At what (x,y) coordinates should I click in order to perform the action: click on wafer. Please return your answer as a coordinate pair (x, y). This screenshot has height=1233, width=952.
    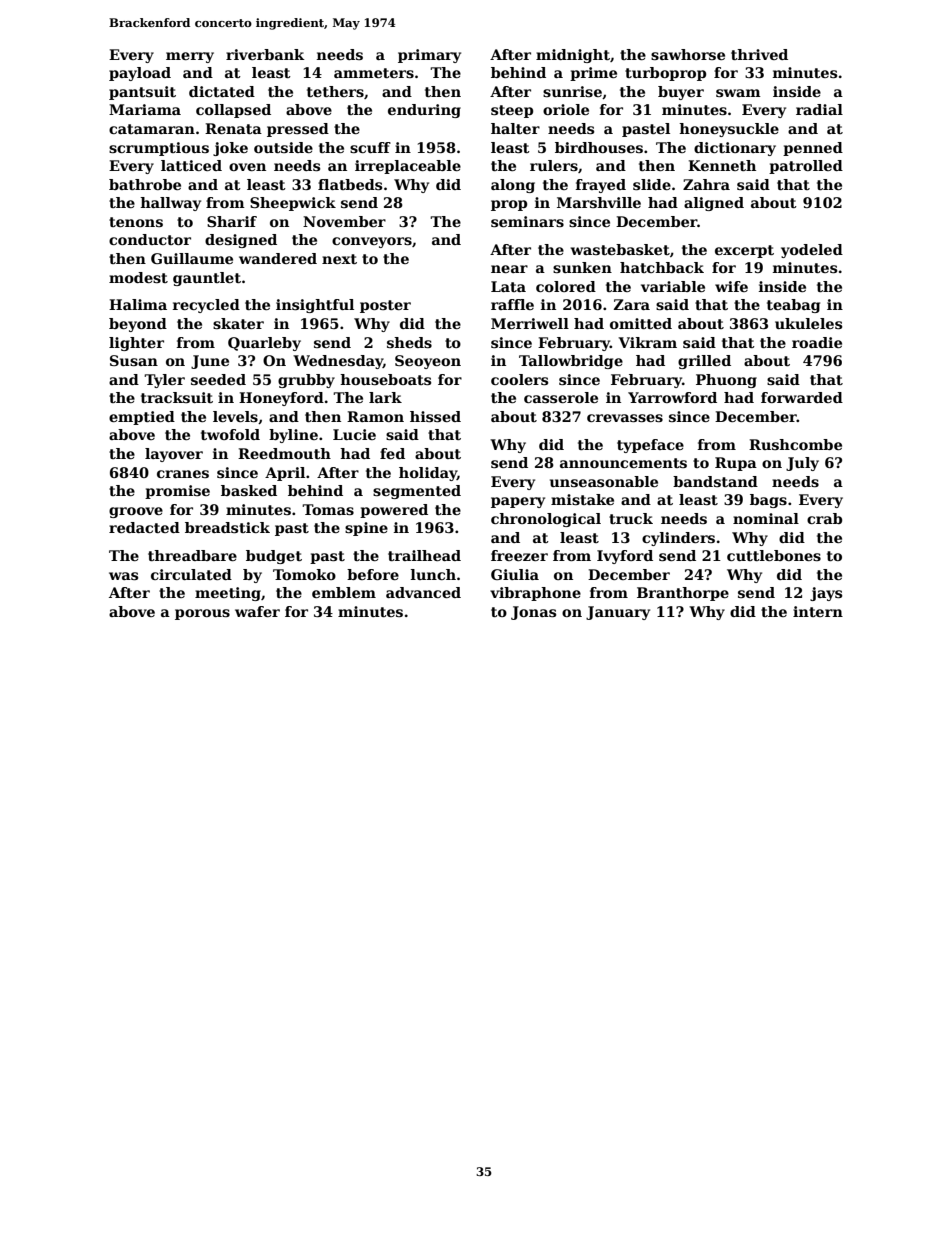
    Looking at the image, I should click on (257, 611).
